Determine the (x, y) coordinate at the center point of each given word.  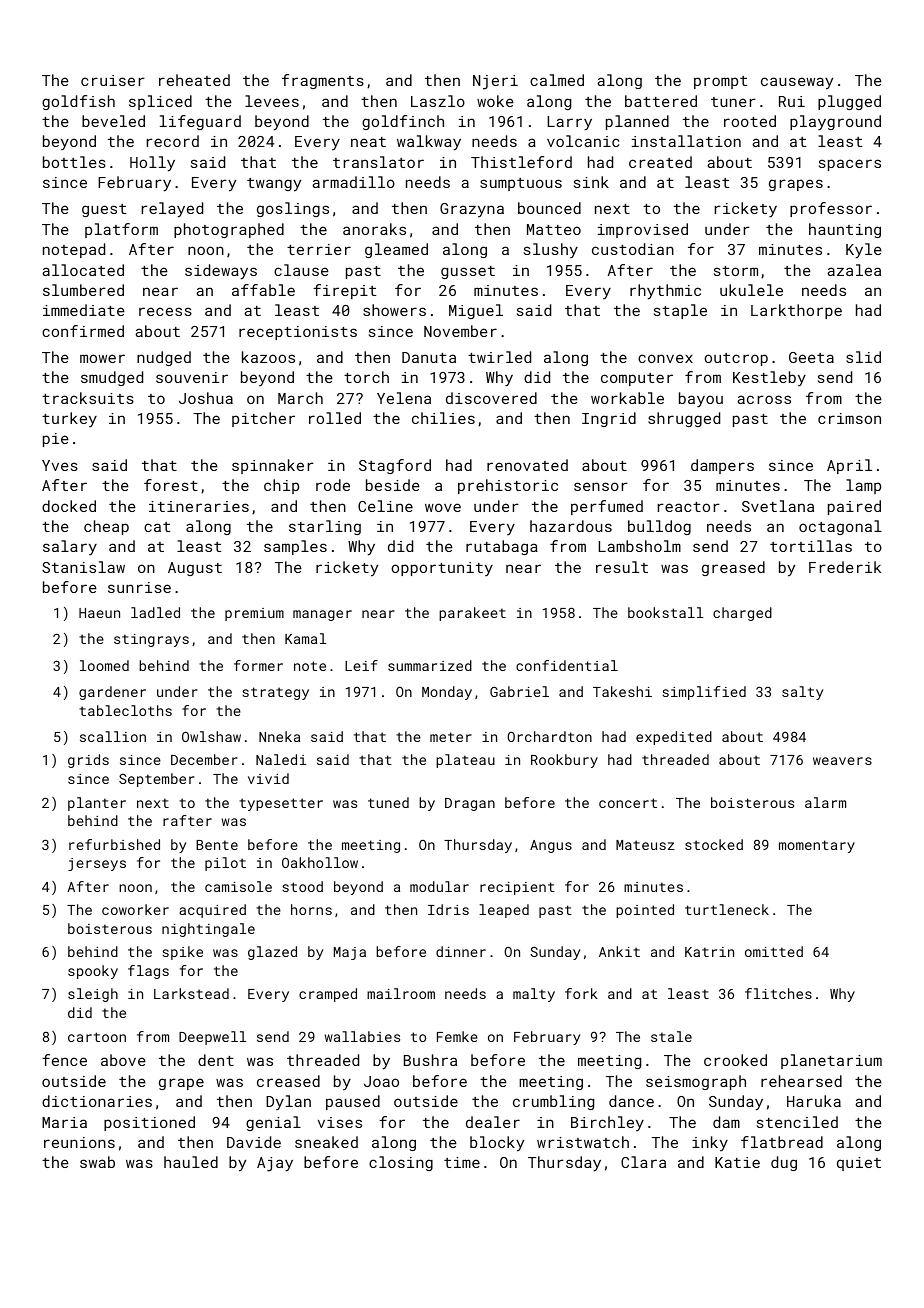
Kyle (864, 251)
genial (273, 1123)
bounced (549, 208)
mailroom (401, 993)
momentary (817, 846)
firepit (344, 291)
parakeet (472, 614)
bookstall (665, 612)
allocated (83, 270)
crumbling (553, 1102)
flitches (778, 993)
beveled (113, 121)
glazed (272, 953)
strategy (275, 693)
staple (680, 311)
